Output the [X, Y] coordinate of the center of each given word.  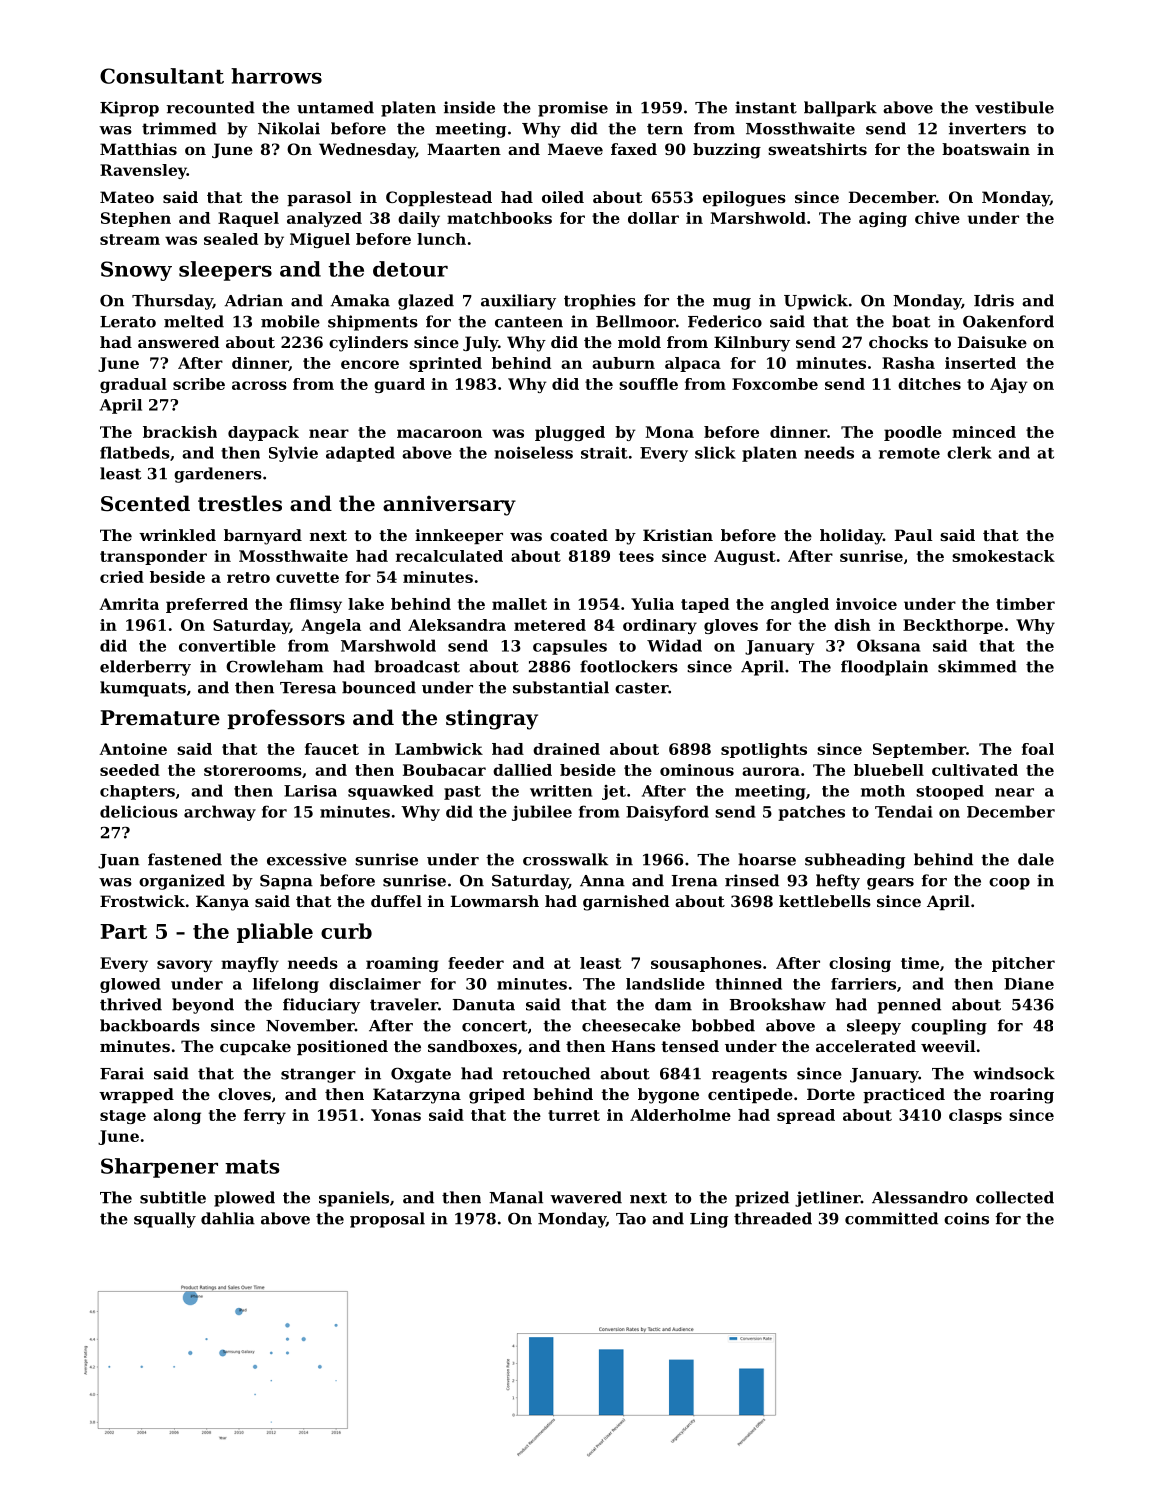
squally [165, 1220]
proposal [387, 1220]
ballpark [840, 109]
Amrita [129, 604]
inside [469, 107]
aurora [771, 771]
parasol [319, 198]
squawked [391, 792]
